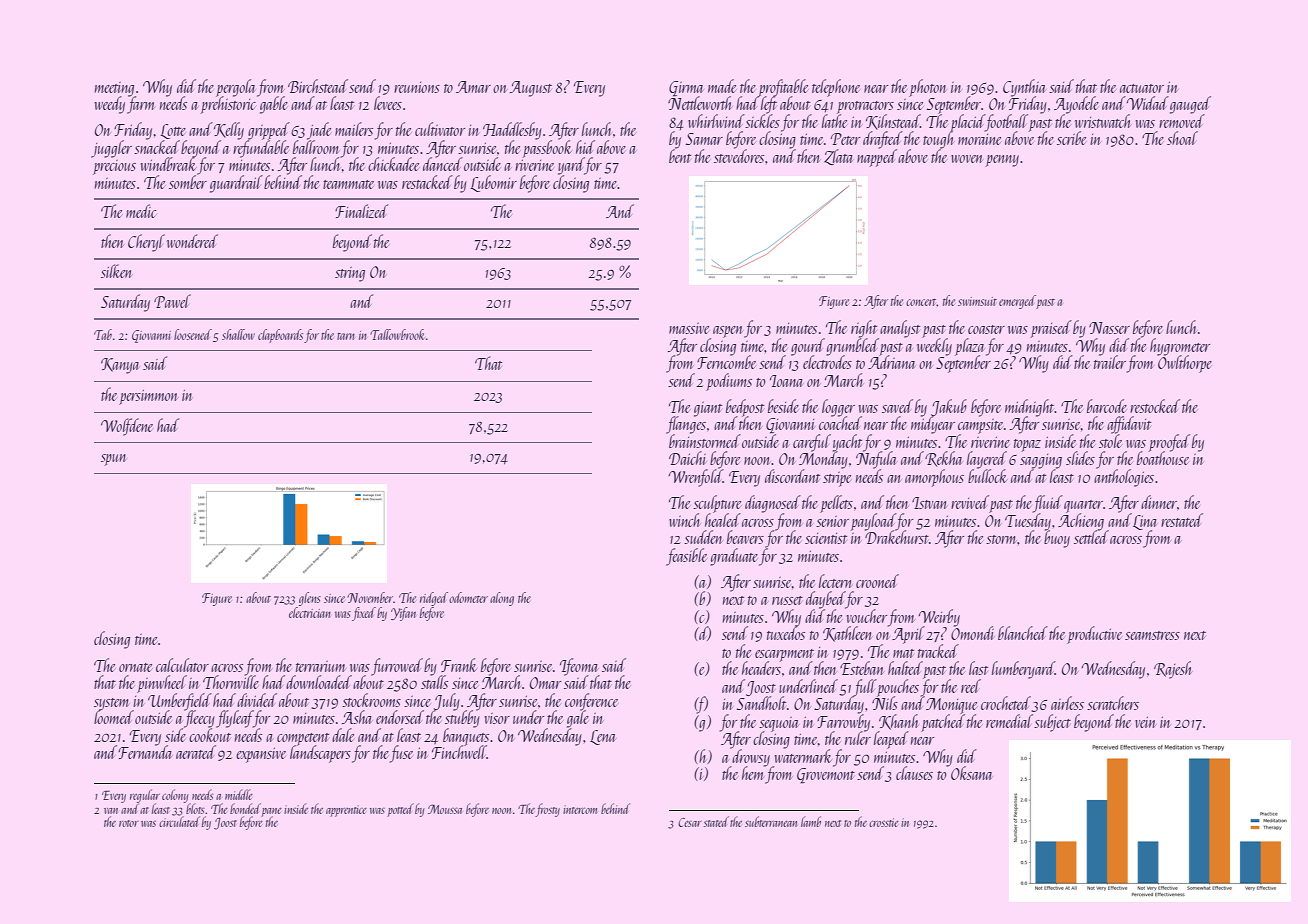 This screenshot has height=924, width=1308. Describe the element at coordinates (686, 557) in the screenshot. I see `feasible` at that location.
